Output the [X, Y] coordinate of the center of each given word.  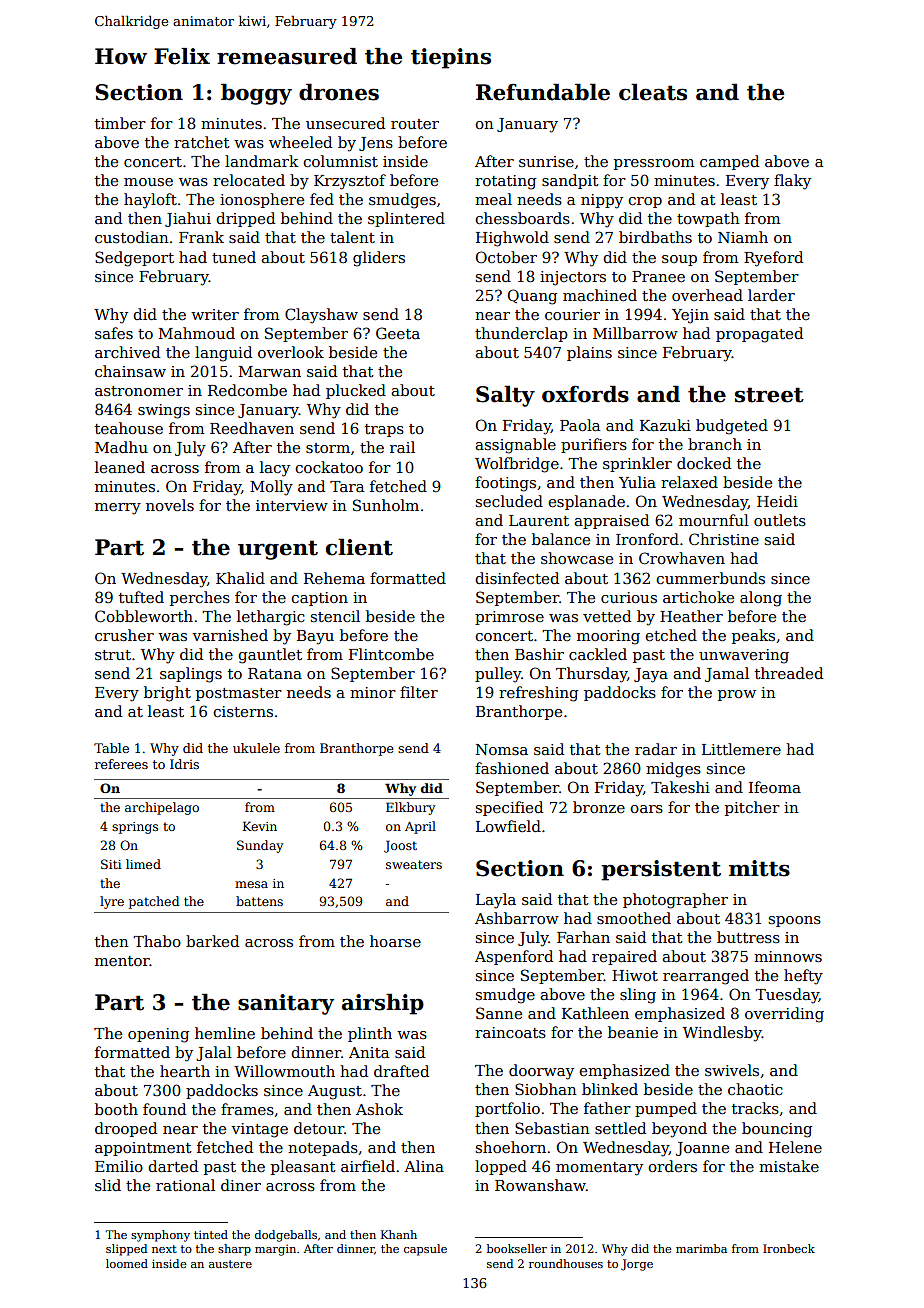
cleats [653, 92]
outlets [780, 520]
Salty [505, 396]
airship [383, 1004]
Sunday [260, 846]
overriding [784, 1015]
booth [116, 1109]
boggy [256, 94]
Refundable [543, 92]
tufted [141, 597]
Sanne [499, 1013]
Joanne [702, 1149]
